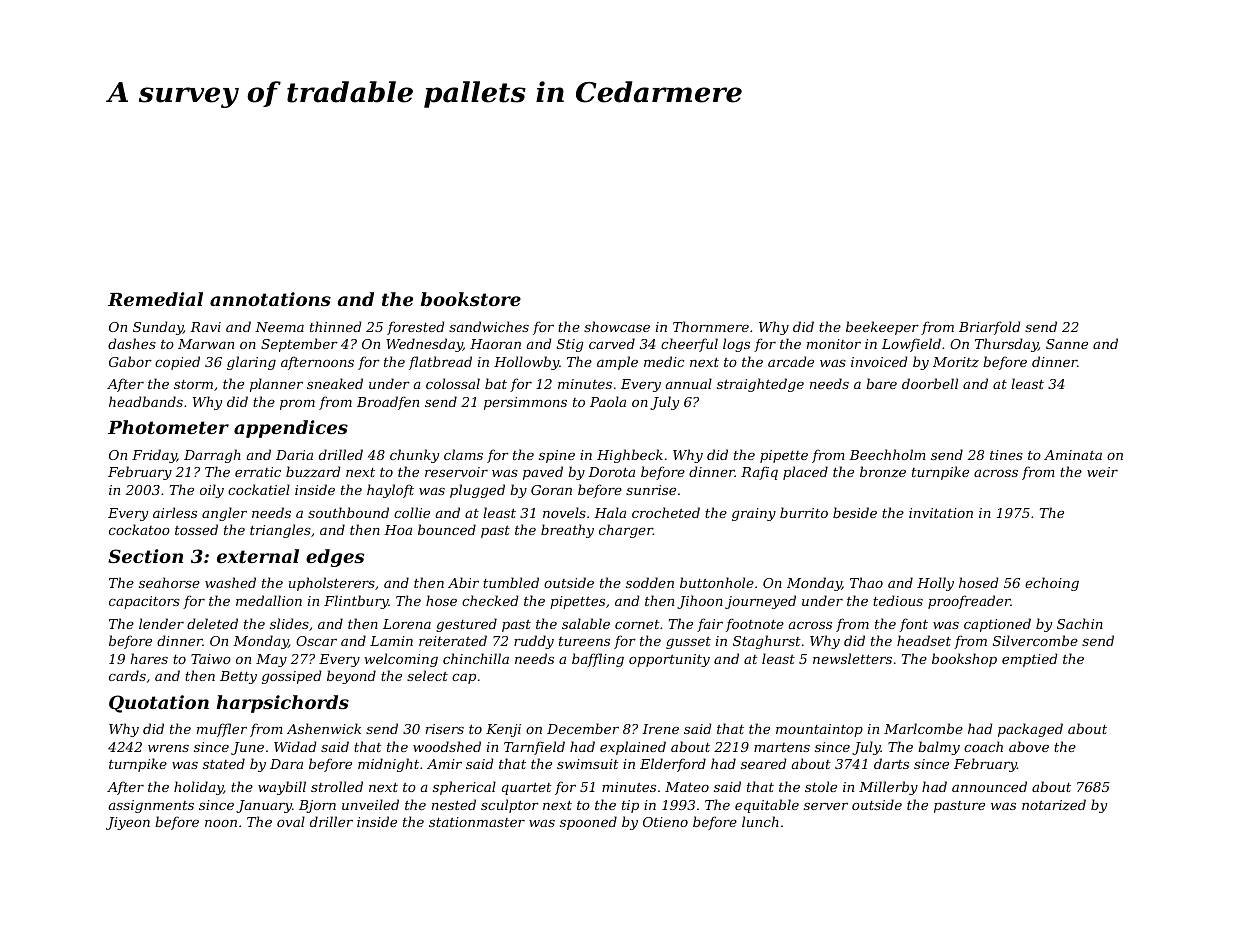 The width and height of the page is (1233, 952). What do you see at coordinates (128, 823) in the page?
I see `Jiyeon` at bounding box center [128, 823].
